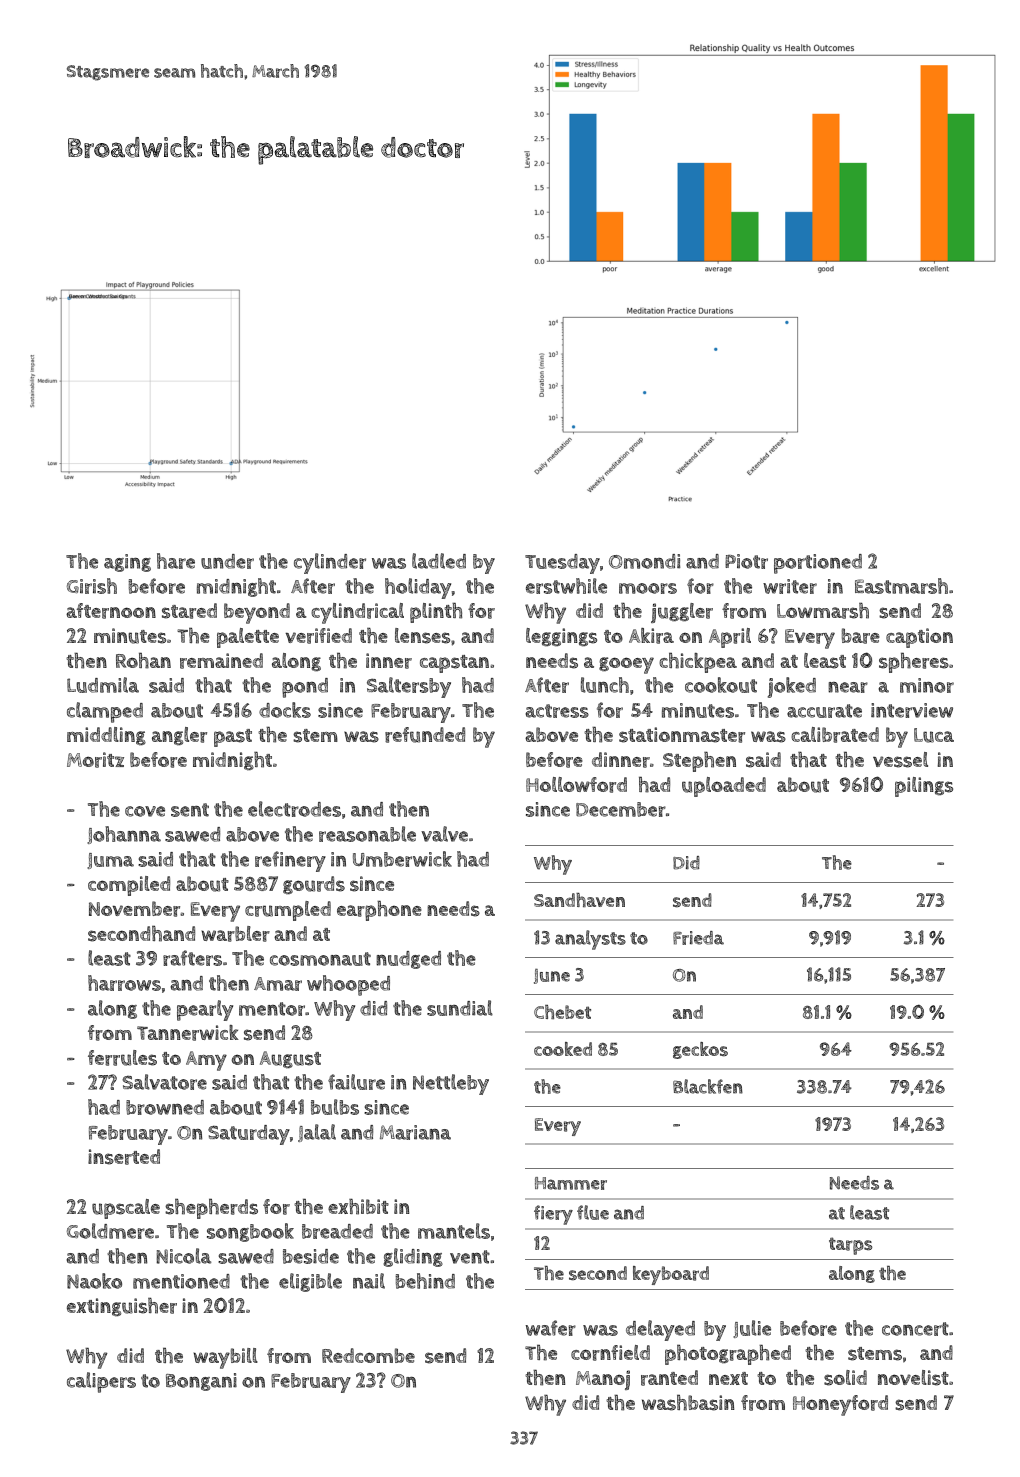  I want to click on portioned, so click(818, 564).
